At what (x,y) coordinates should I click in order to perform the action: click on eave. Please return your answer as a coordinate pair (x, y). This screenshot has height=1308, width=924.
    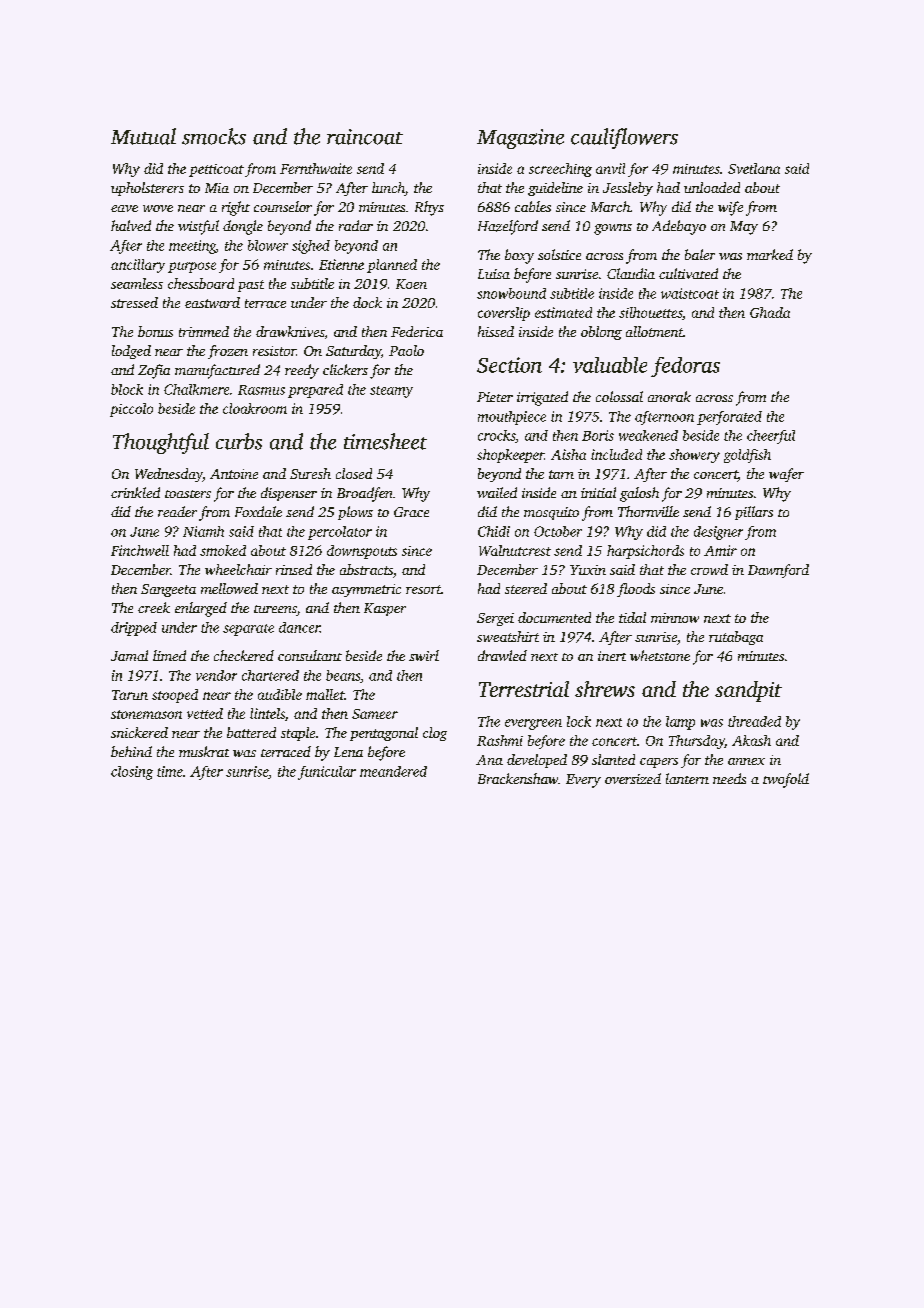
    Looking at the image, I should click on (124, 208).
